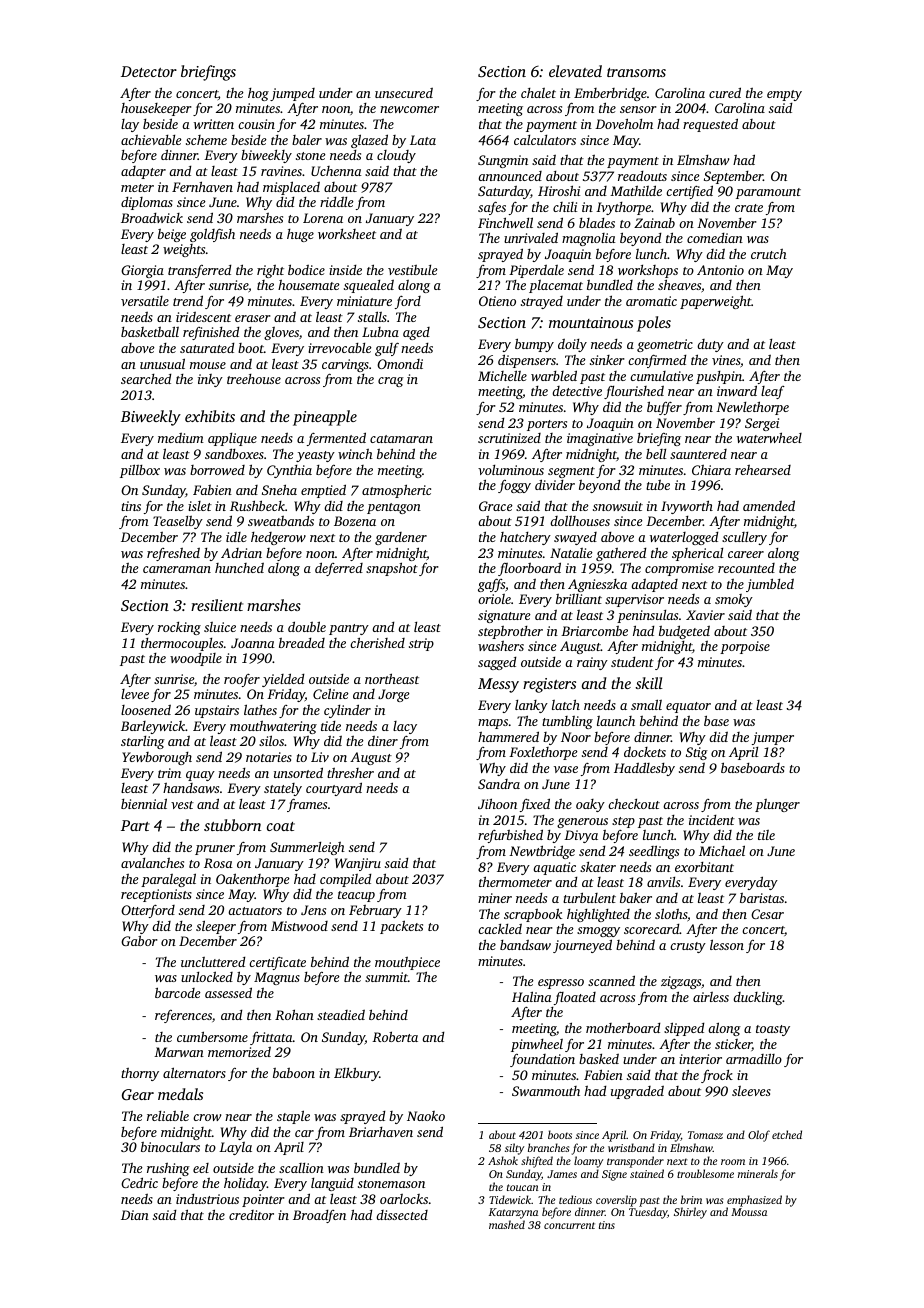  Describe the element at coordinates (737, 390) in the image. I see `inward` at that location.
